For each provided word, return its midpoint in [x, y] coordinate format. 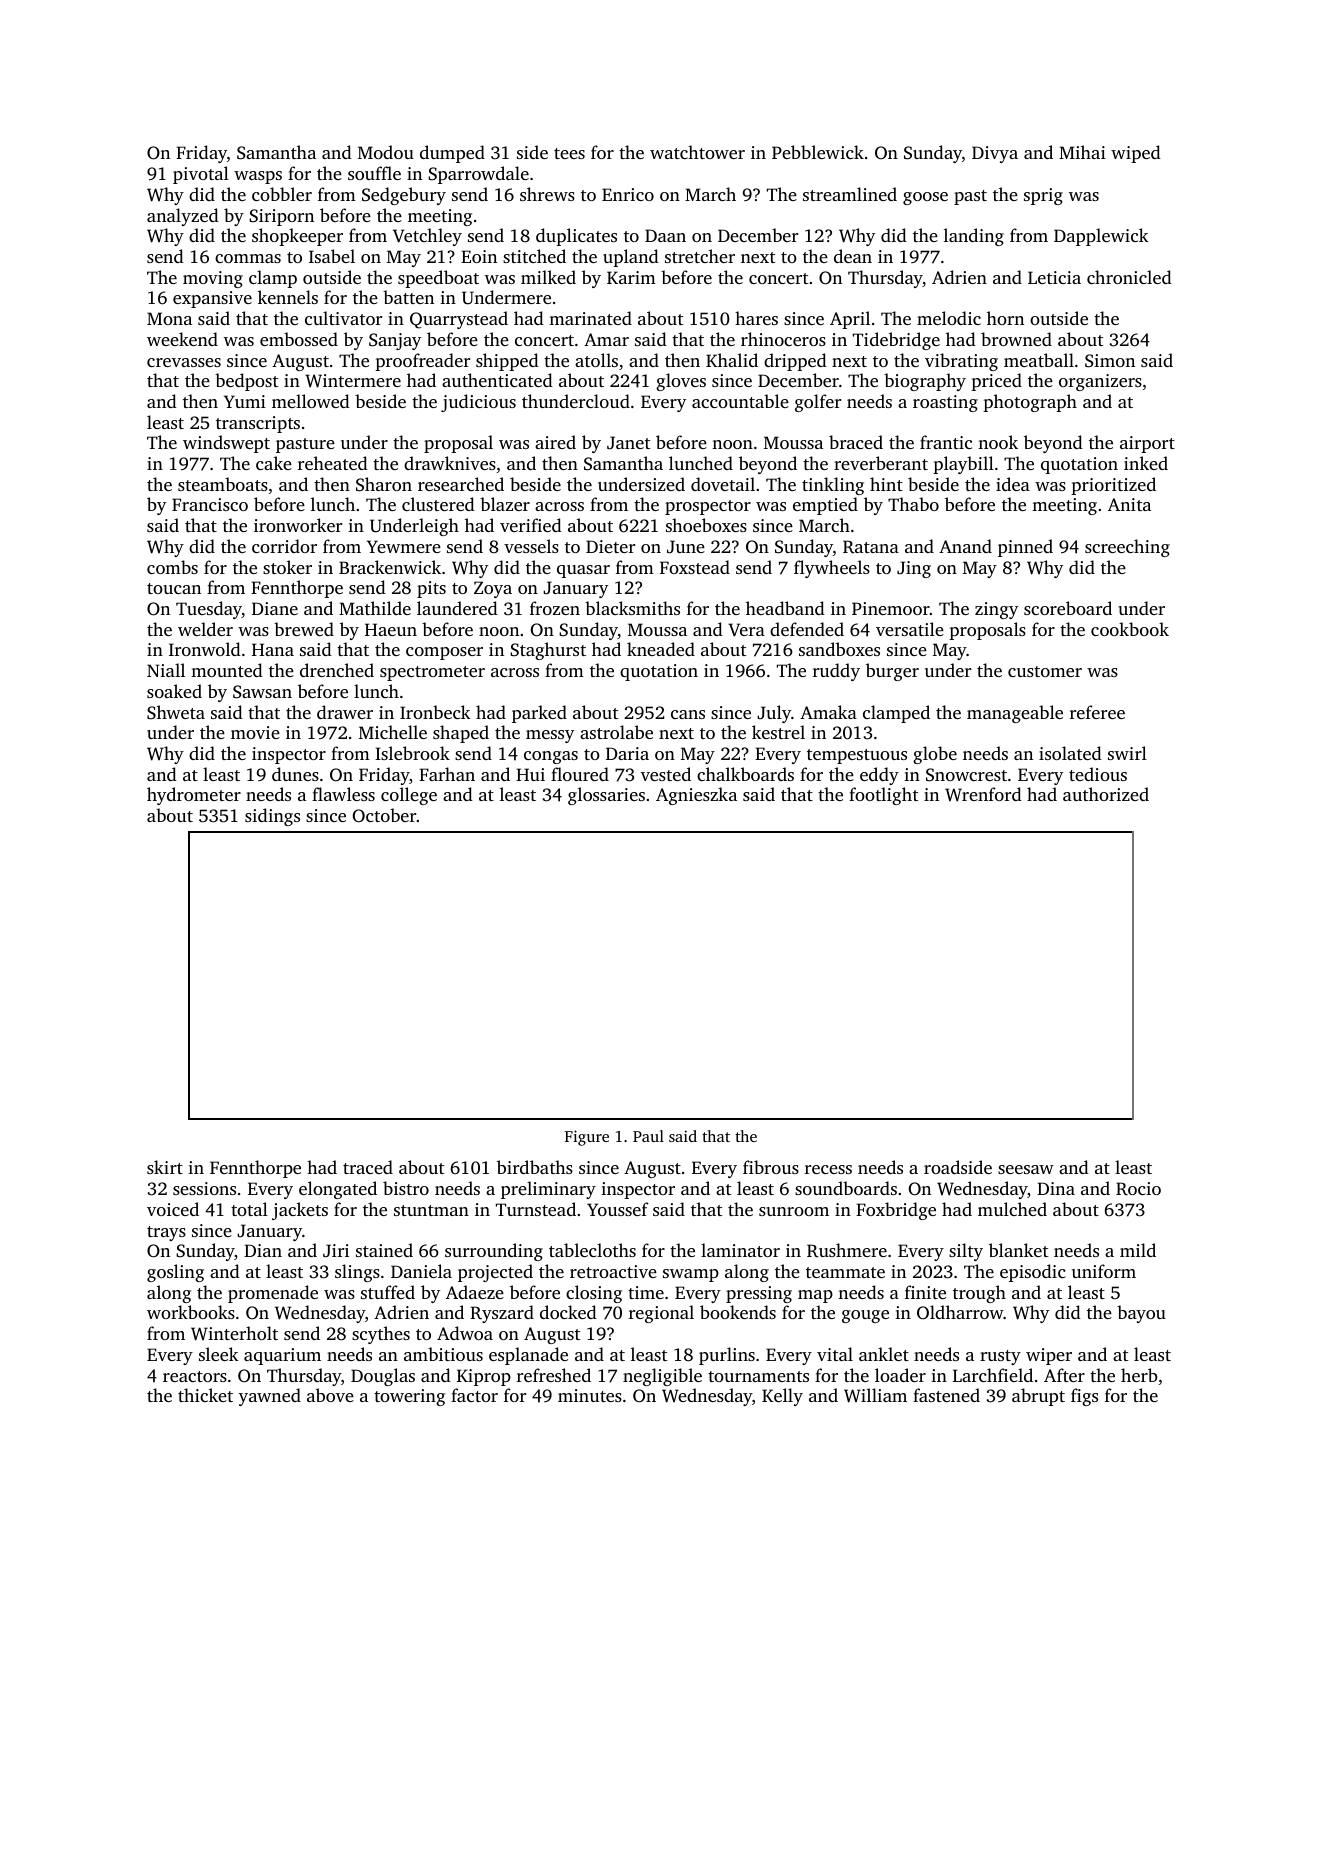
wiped [1136, 154]
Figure [587, 1138]
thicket [205, 1395]
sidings [272, 817]
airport [1147, 444]
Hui [530, 774]
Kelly [782, 1397]
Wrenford [983, 794]
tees [569, 153]
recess [828, 1169]
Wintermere [353, 381]
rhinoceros [783, 339]
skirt [165, 1167]
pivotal [201, 175]
